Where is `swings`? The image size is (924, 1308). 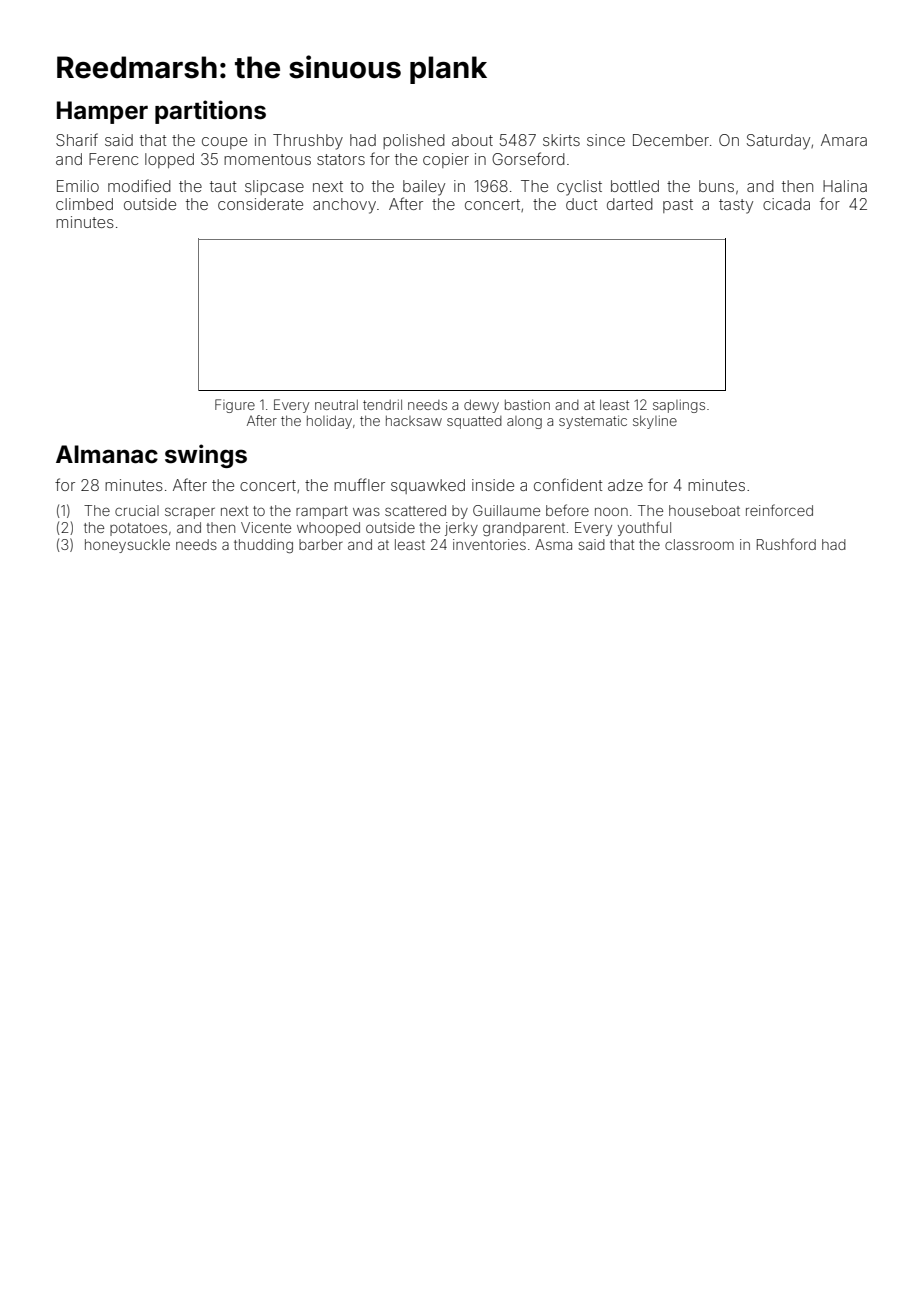 swings is located at coordinates (206, 456).
